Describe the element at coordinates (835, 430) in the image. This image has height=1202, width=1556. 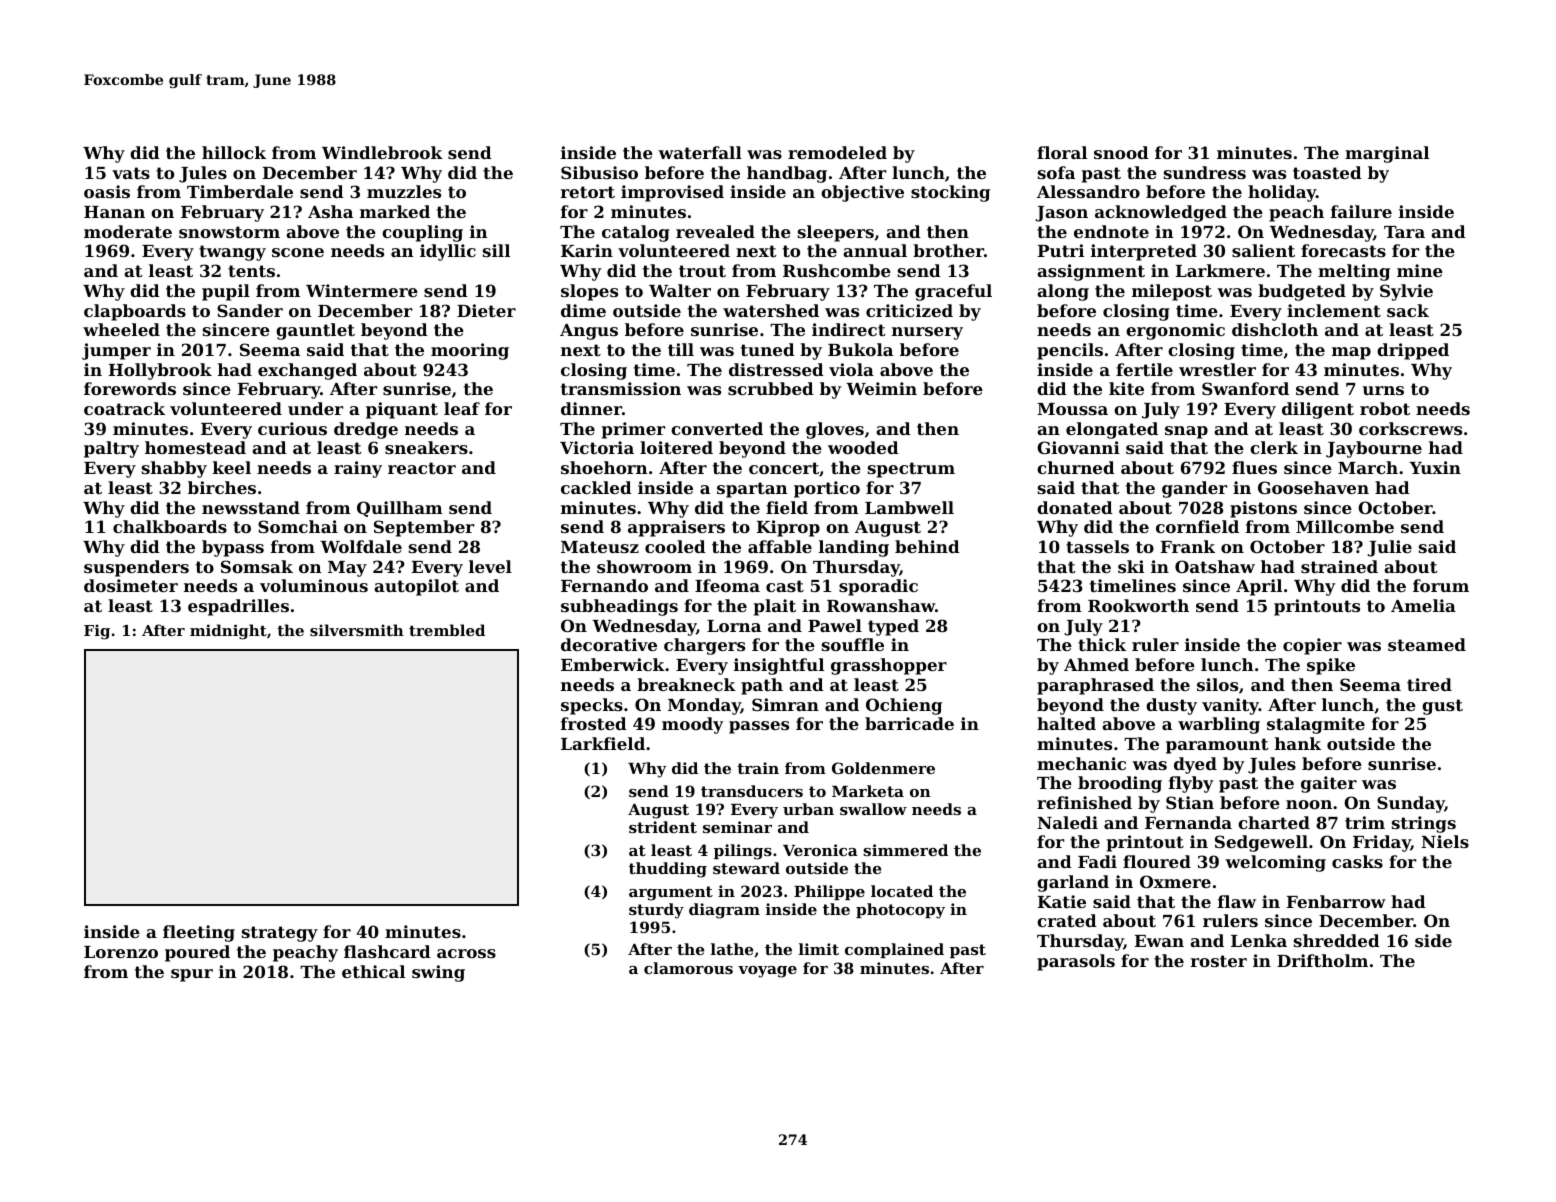
I see `gloves` at that location.
